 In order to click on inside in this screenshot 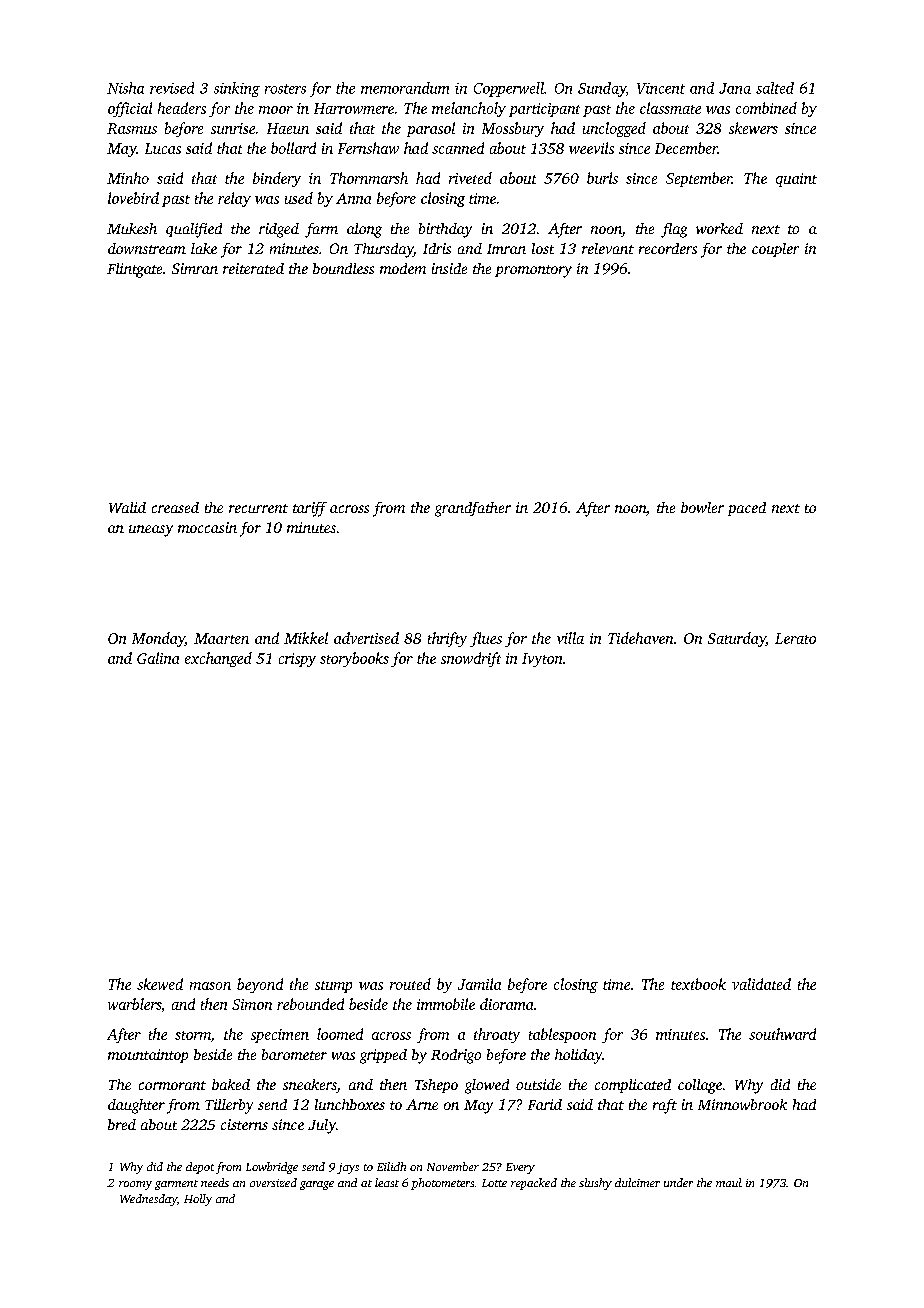, I will do `click(449, 268)`.
